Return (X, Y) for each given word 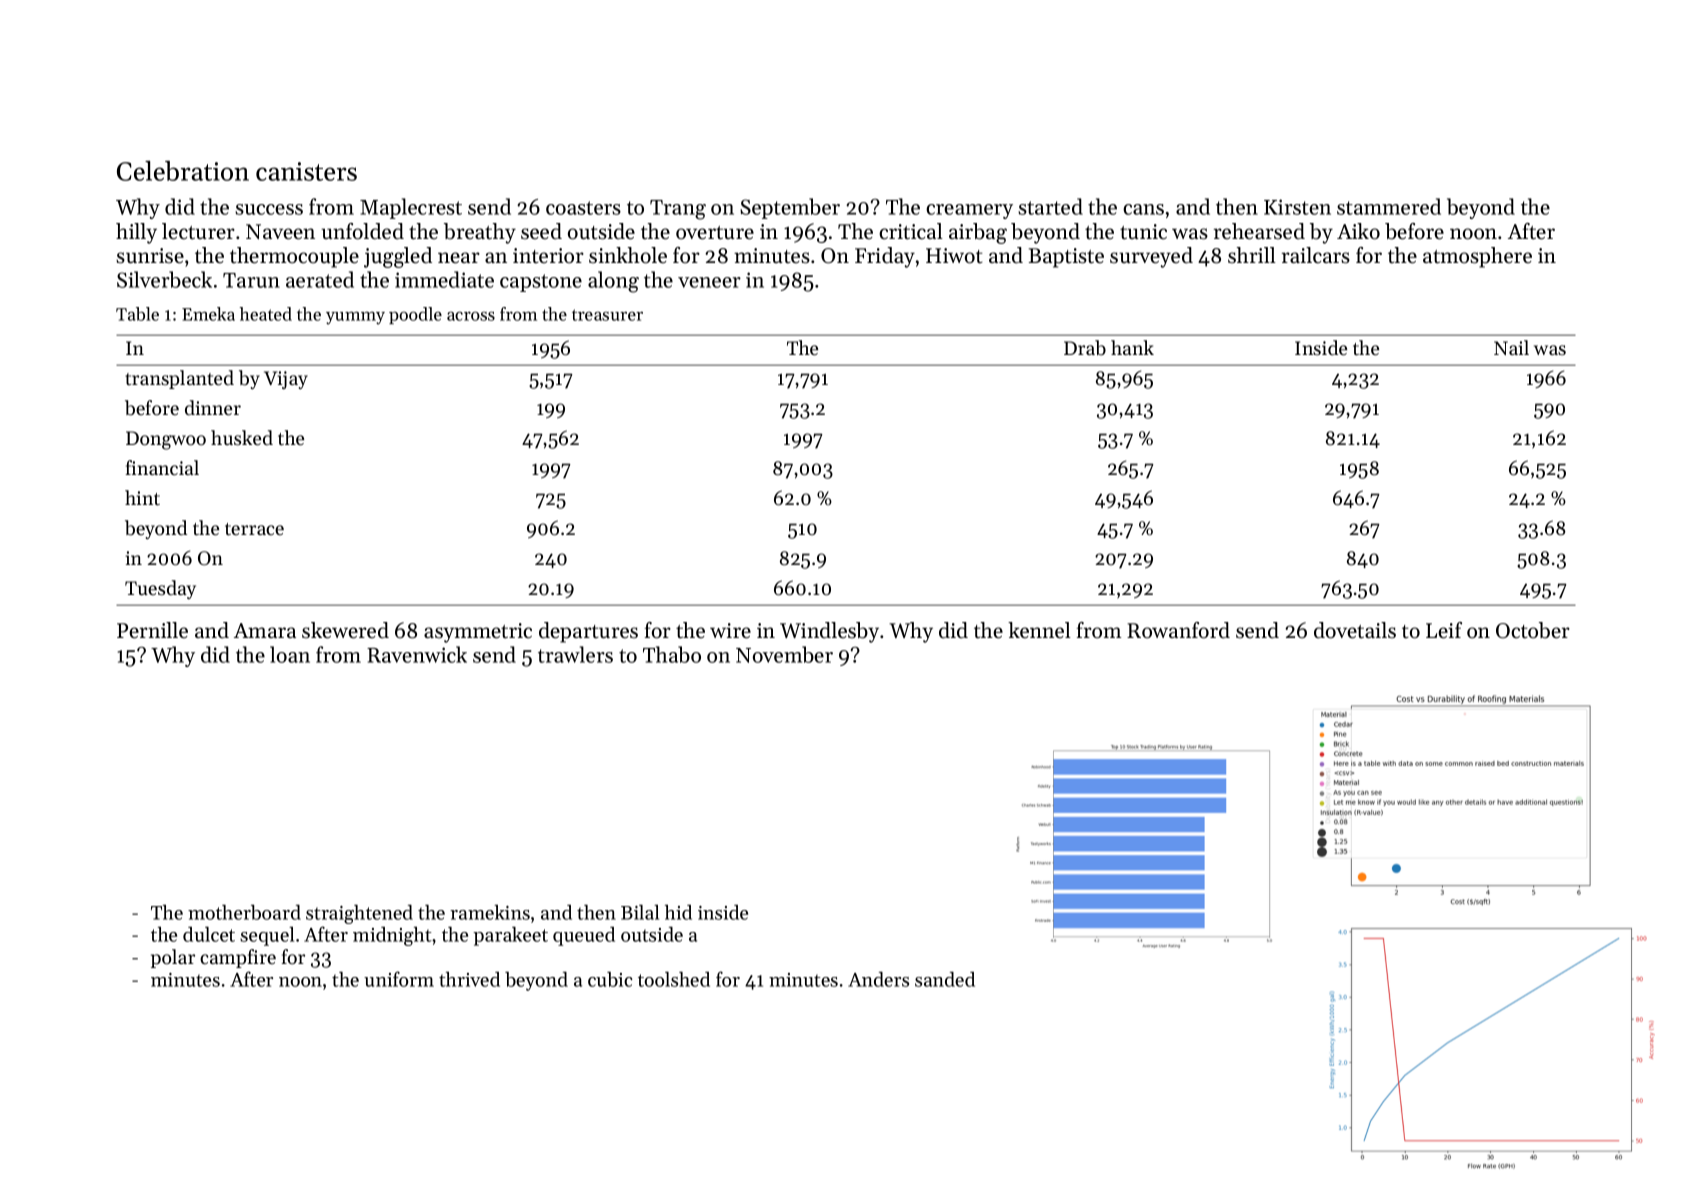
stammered (1389, 206)
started (1050, 206)
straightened (359, 914)
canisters (306, 171)
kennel (1039, 630)
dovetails (1355, 630)
